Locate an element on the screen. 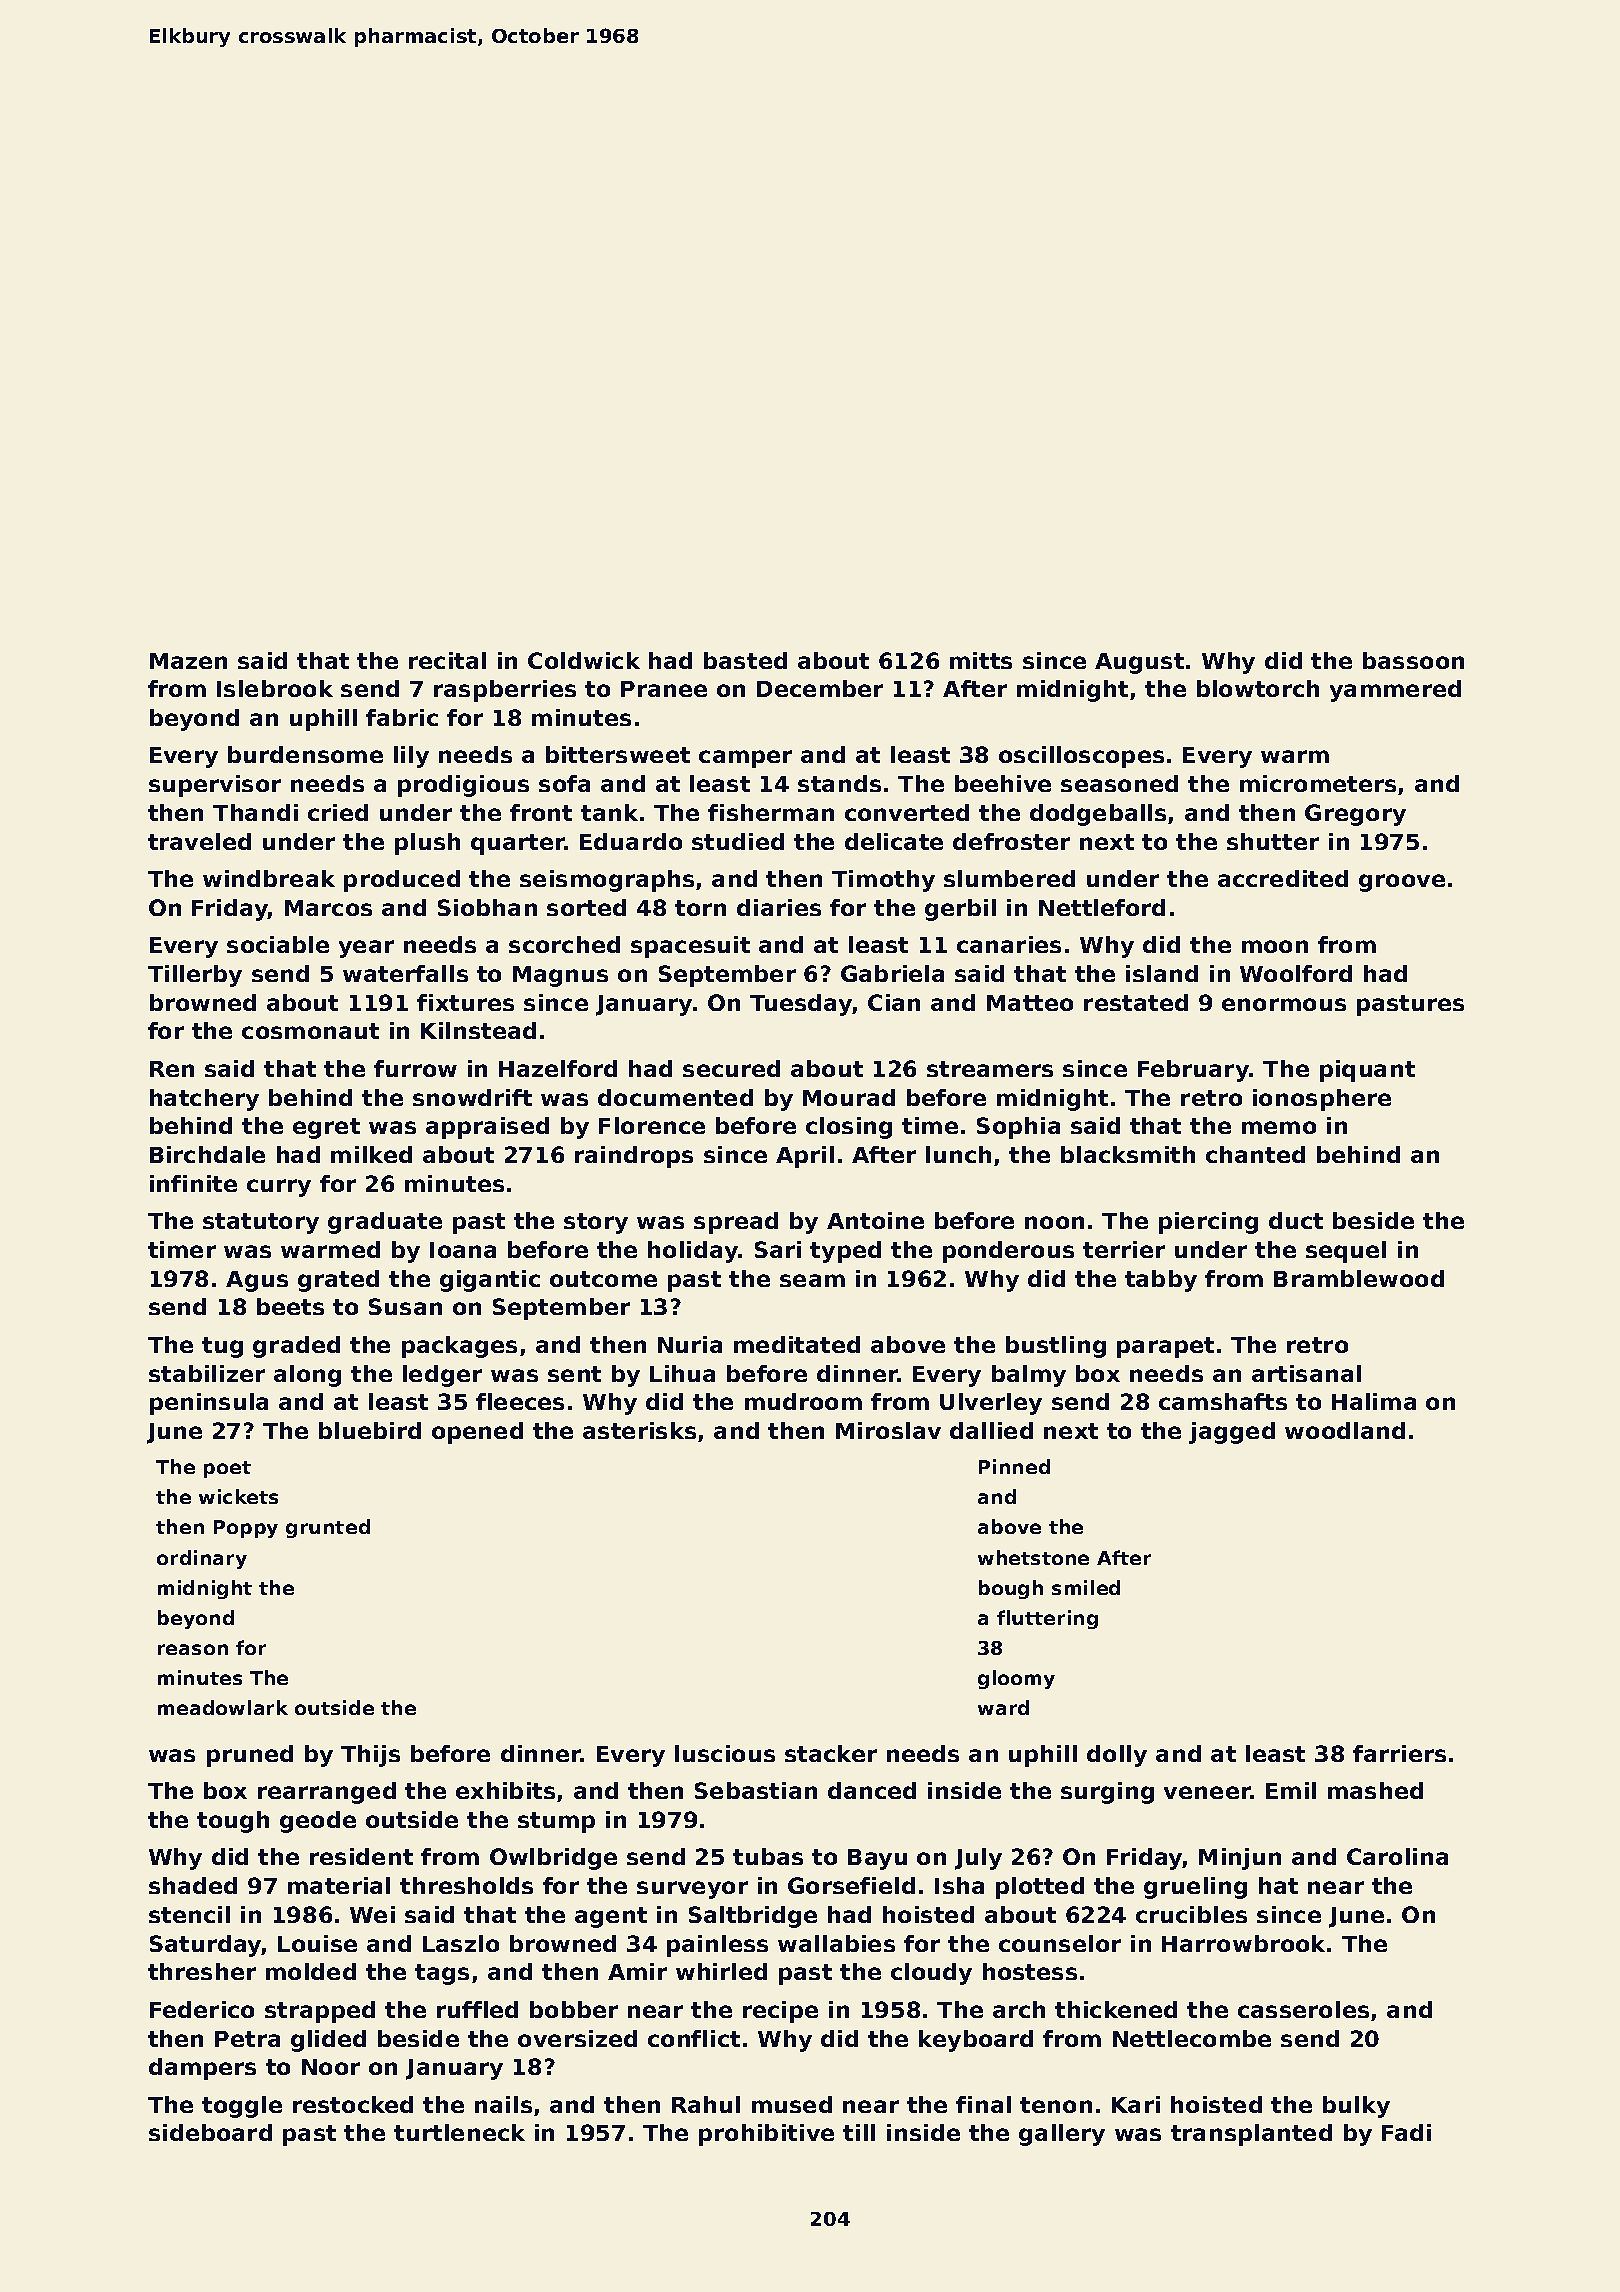 The height and width of the screenshot is (2292, 1620). exhibits is located at coordinates (505, 1790).
